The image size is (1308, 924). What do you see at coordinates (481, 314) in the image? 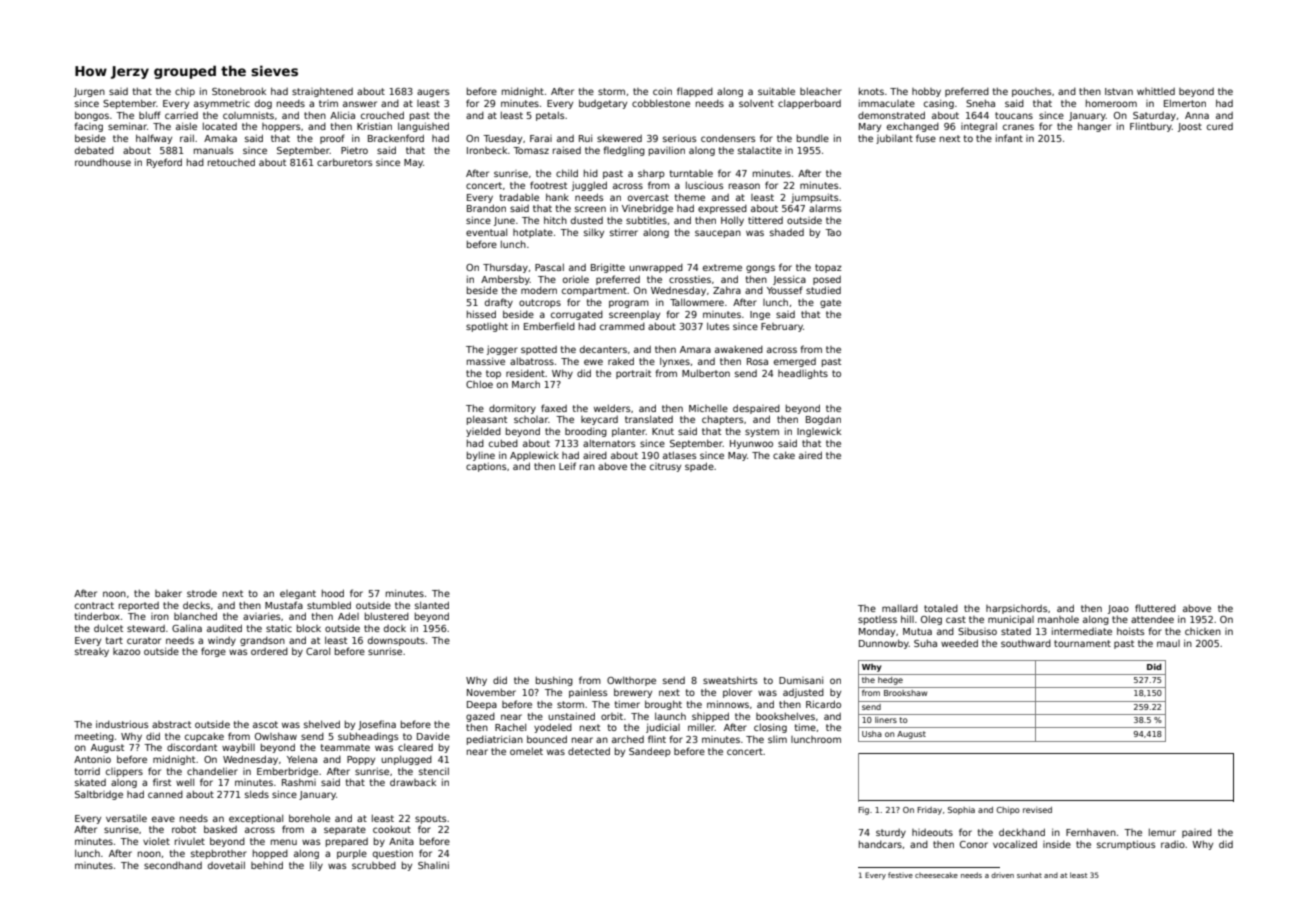
I see `hissed` at bounding box center [481, 314].
